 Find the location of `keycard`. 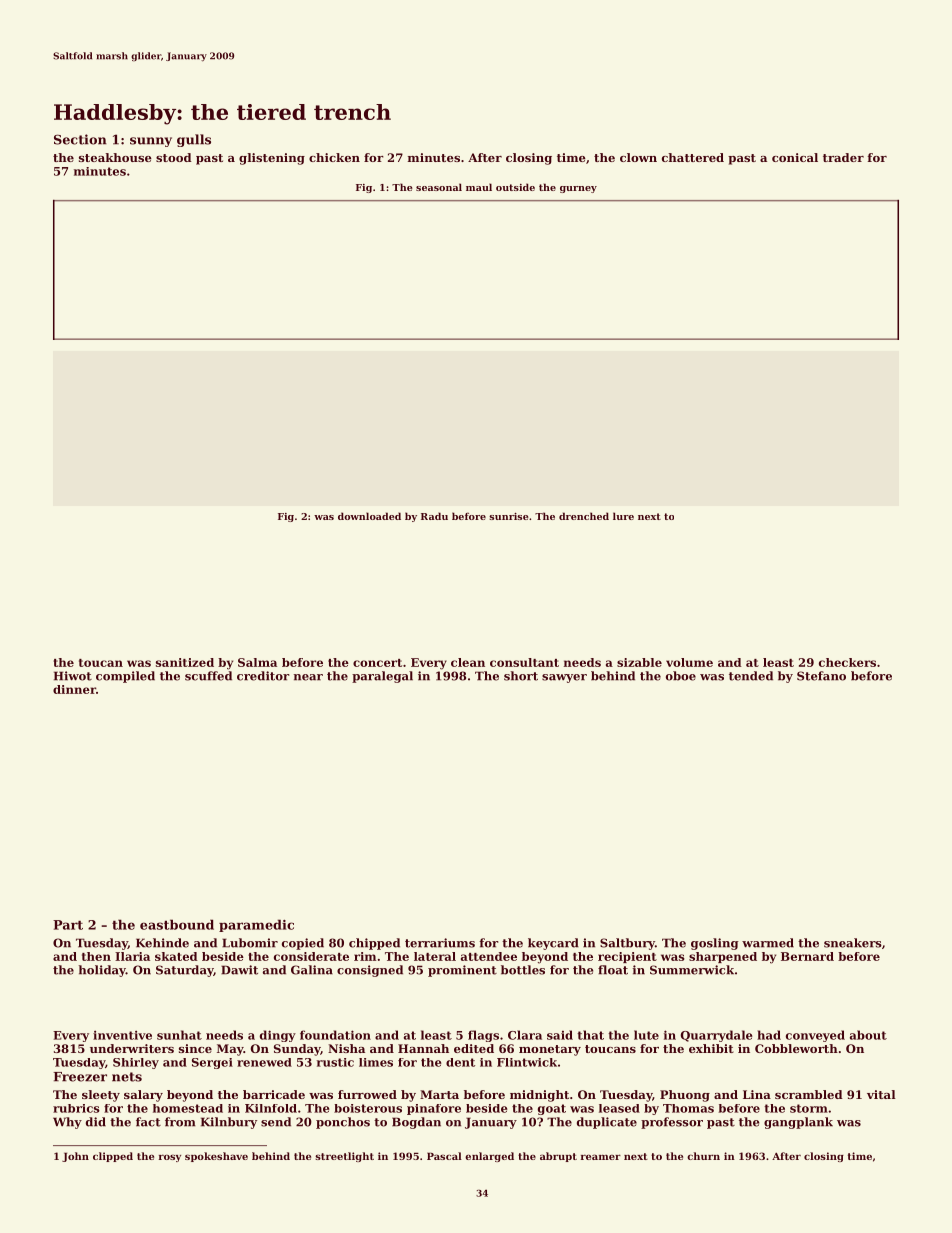

keycard is located at coordinates (553, 944).
